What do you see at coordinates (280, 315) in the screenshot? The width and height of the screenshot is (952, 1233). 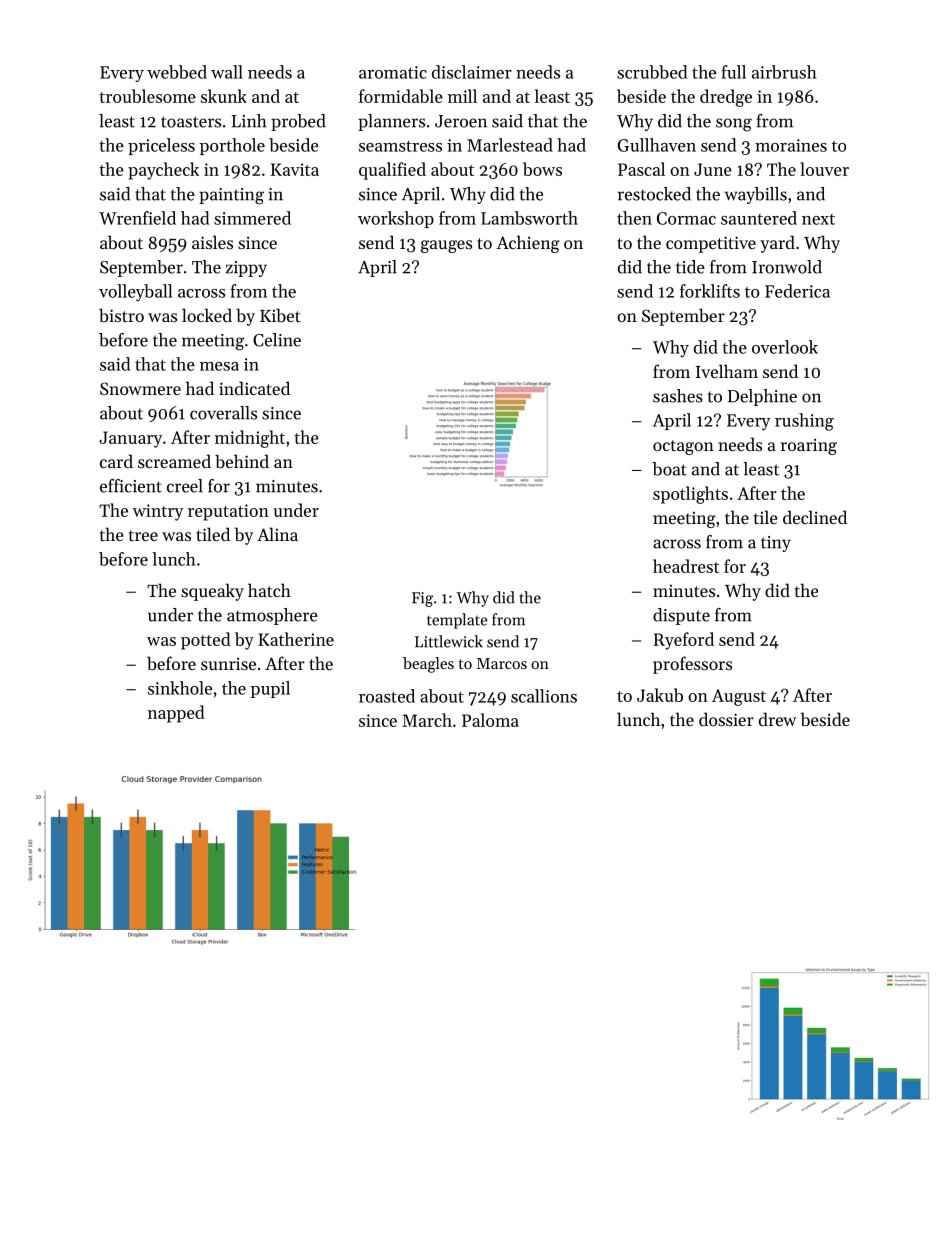 I see `Kibet` at bounding box center [280, 315].
